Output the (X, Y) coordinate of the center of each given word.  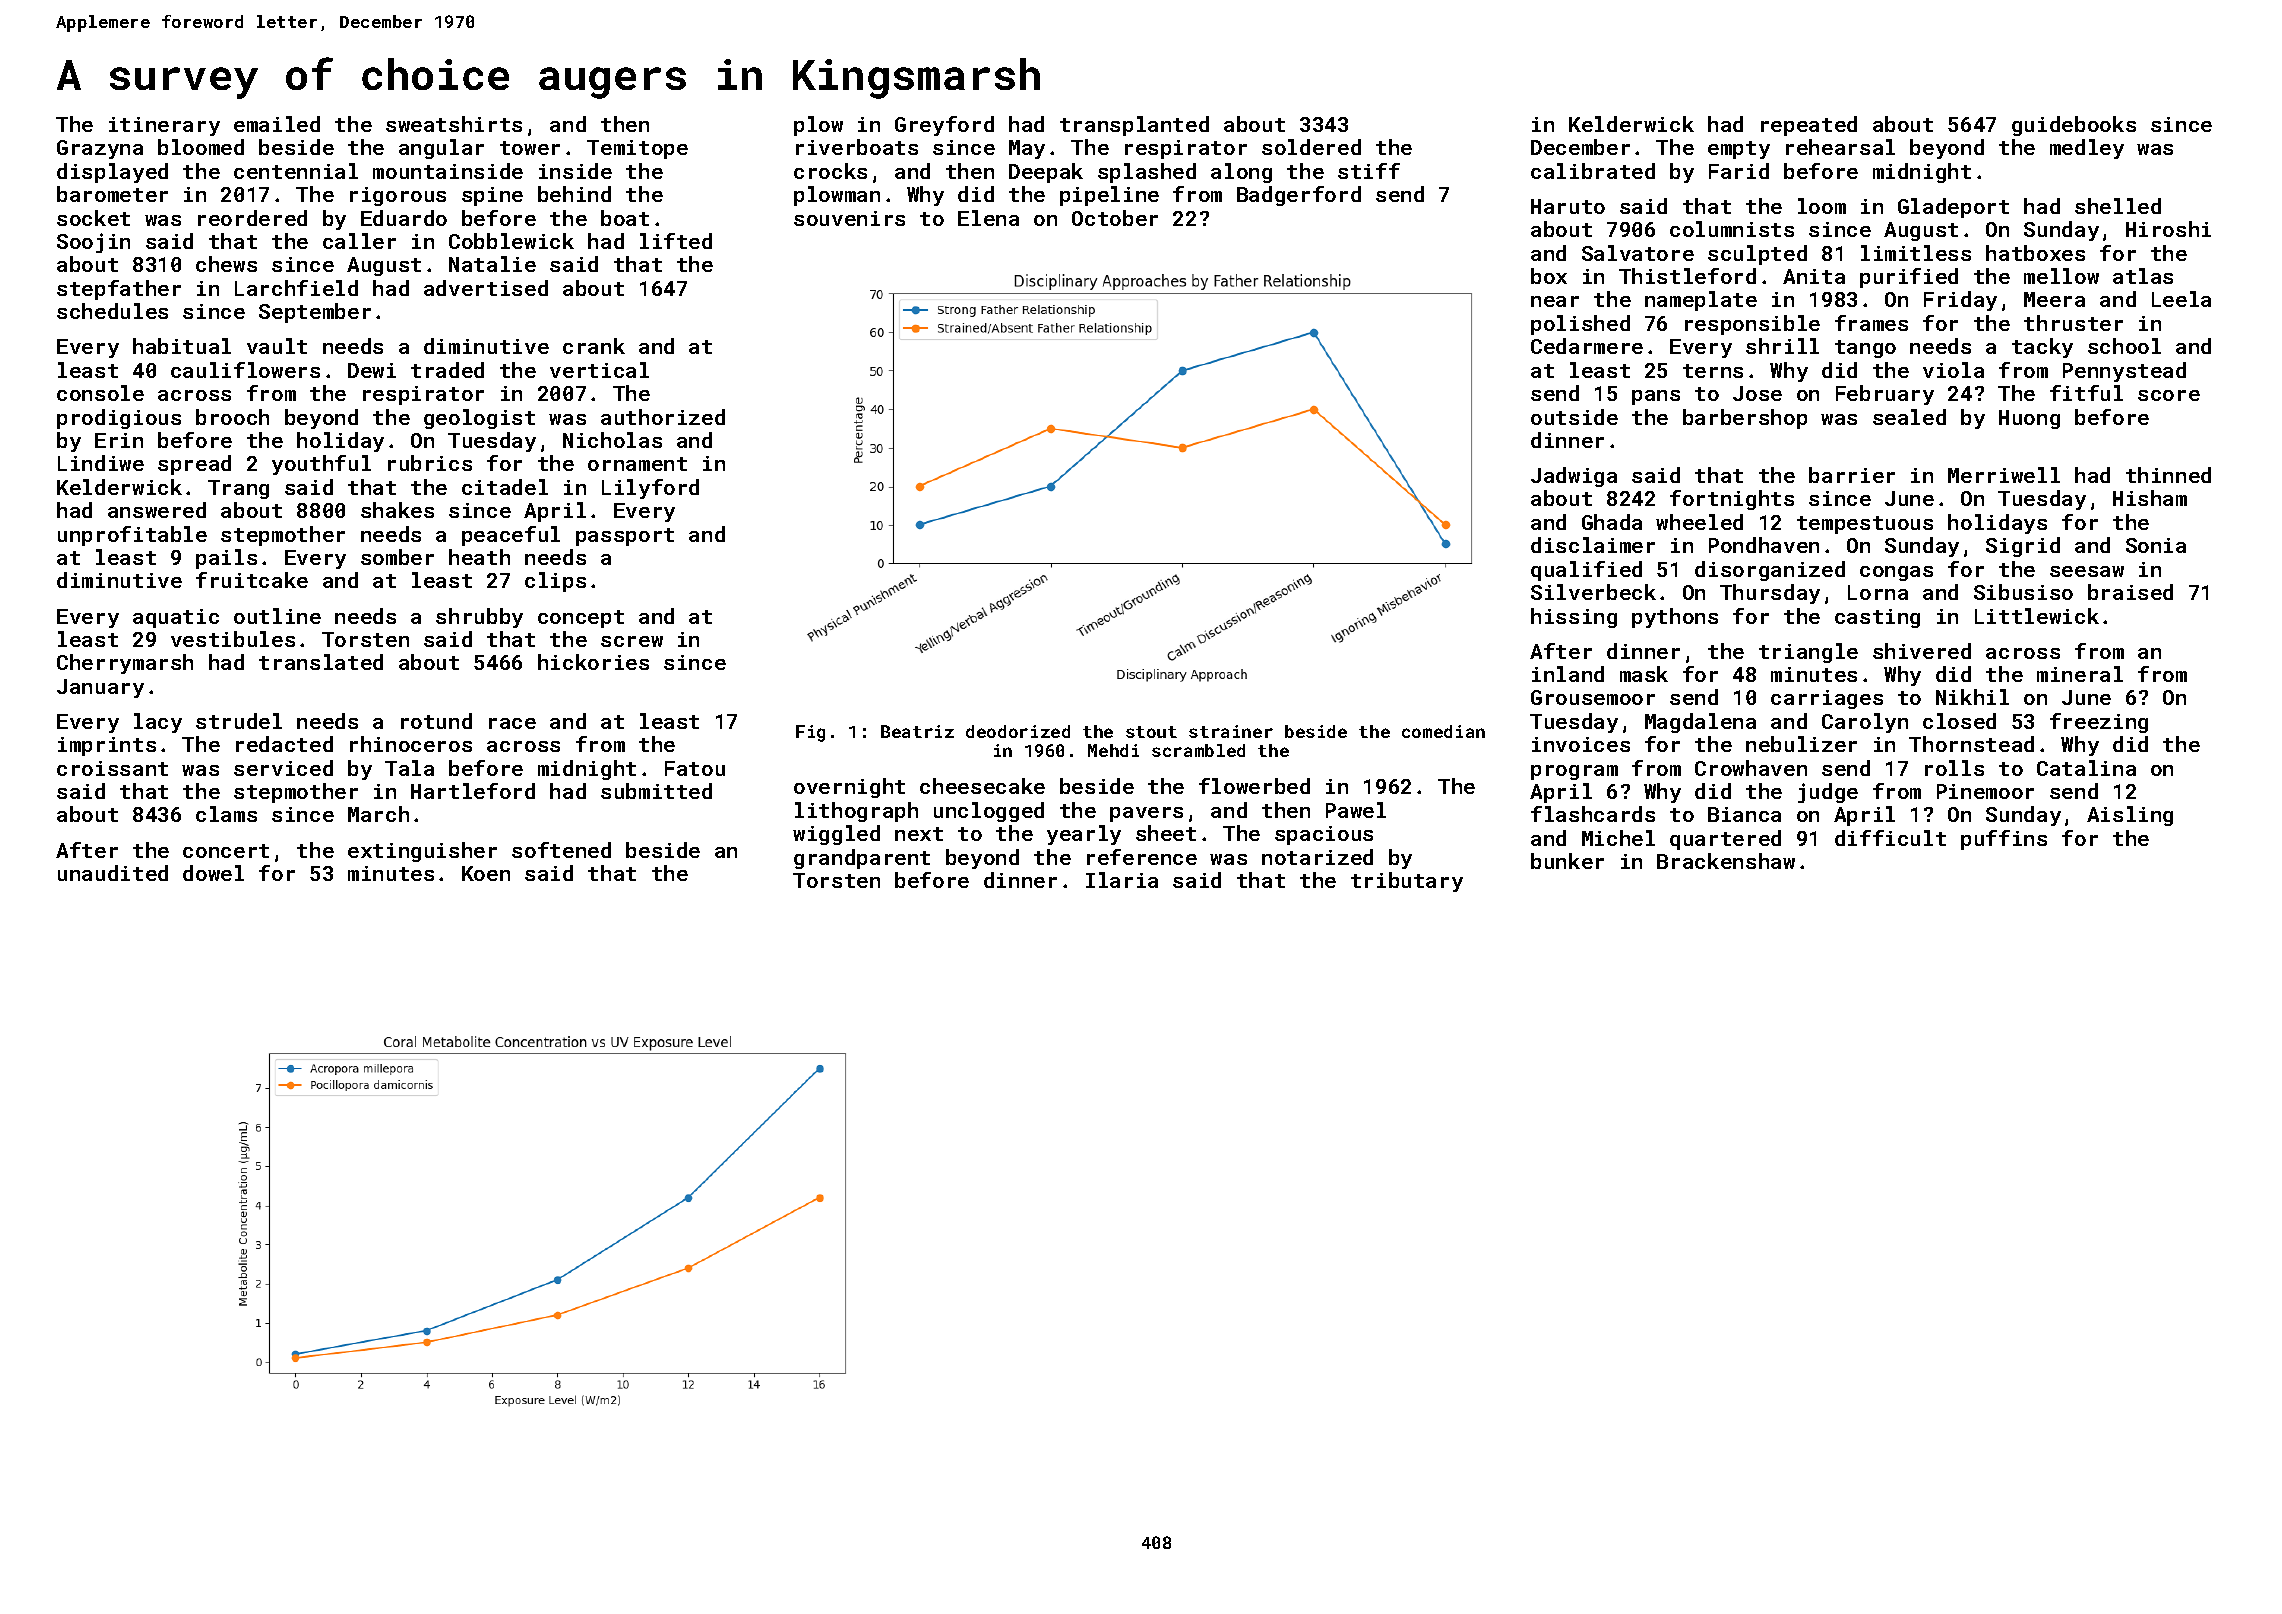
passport (625, 537)
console (100, 393)
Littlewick (2037, 616)
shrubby (479, 618)
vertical (599, 370)
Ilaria (1122, 880)
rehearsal (1840, 147)
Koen (486, 873)
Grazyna (100, 149)
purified (1909, 278)
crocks (830, 171)
